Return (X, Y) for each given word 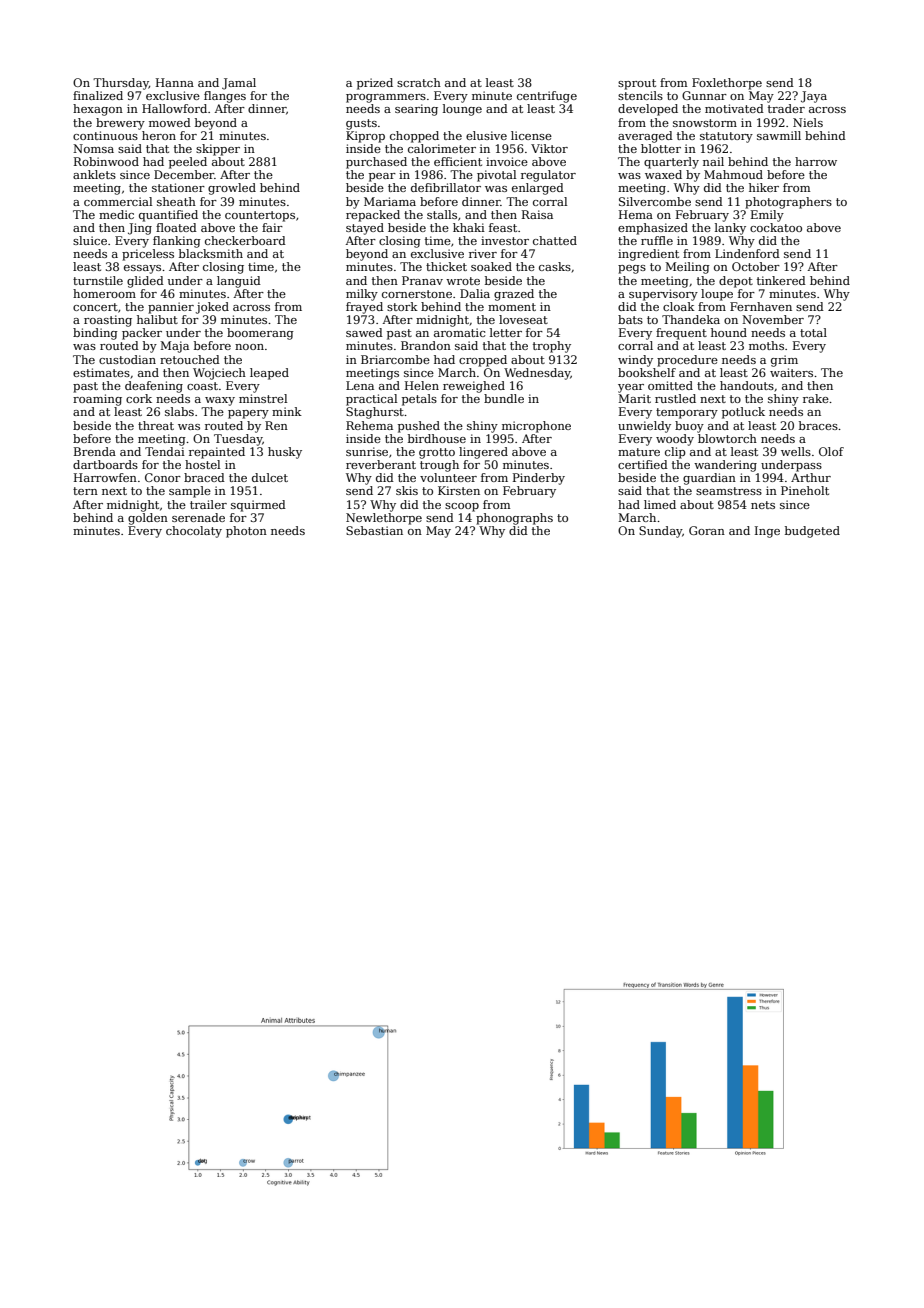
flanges (225, 97)
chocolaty (194, 532)
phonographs (514, 519)
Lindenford (747, 253)
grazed (514, 295)
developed (648, 110)
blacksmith (211, 253)
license (531, 135)
